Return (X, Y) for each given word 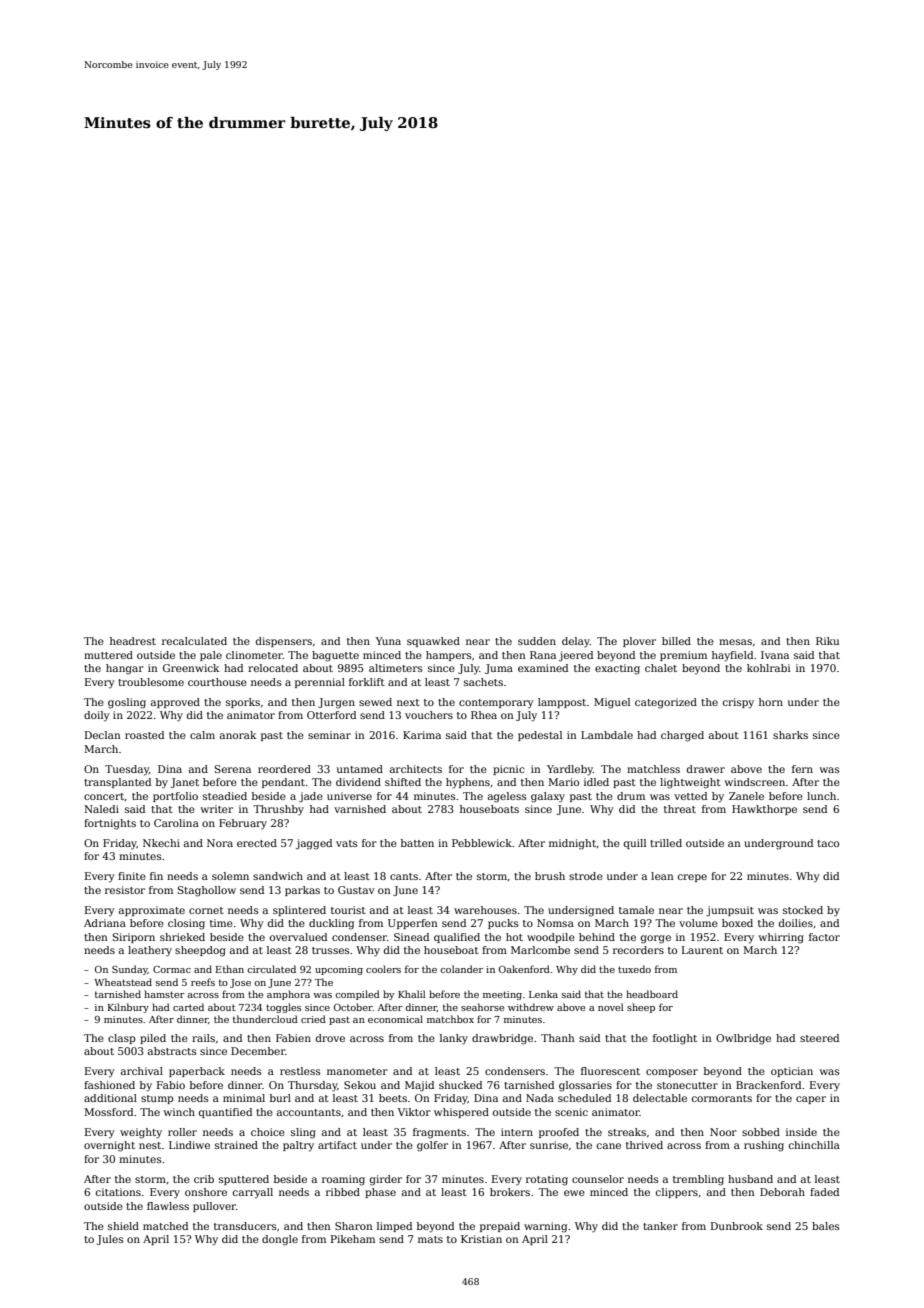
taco (828, 843)
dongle (280, 1240)
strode (586, 876)
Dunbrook (737, 1226)
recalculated (194, 641)
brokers (510, 1192)
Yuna (388, 641)
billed (676, 641)
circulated (271, 969)
